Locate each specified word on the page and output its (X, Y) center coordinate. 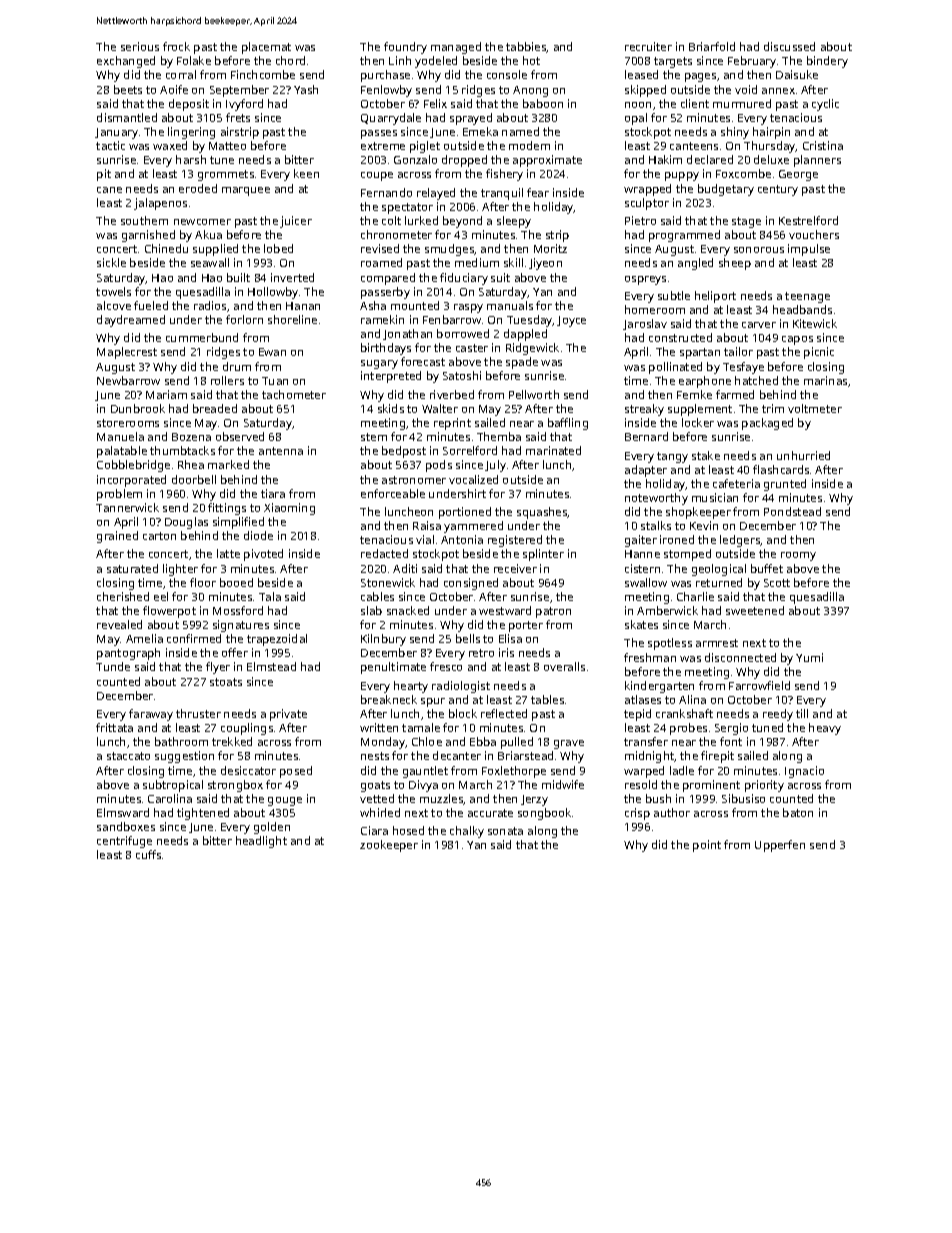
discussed (789, 46)
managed (456, 48)
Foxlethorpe (514, 772)
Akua (208, 234)
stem (374, 437)
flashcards (781, 469)
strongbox (235, 786)
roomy (798, 556)
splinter (543, 555)
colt (391, 220)
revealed (119, 624)
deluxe (771, 159)
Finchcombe (263, 74)
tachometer (294, 394)
